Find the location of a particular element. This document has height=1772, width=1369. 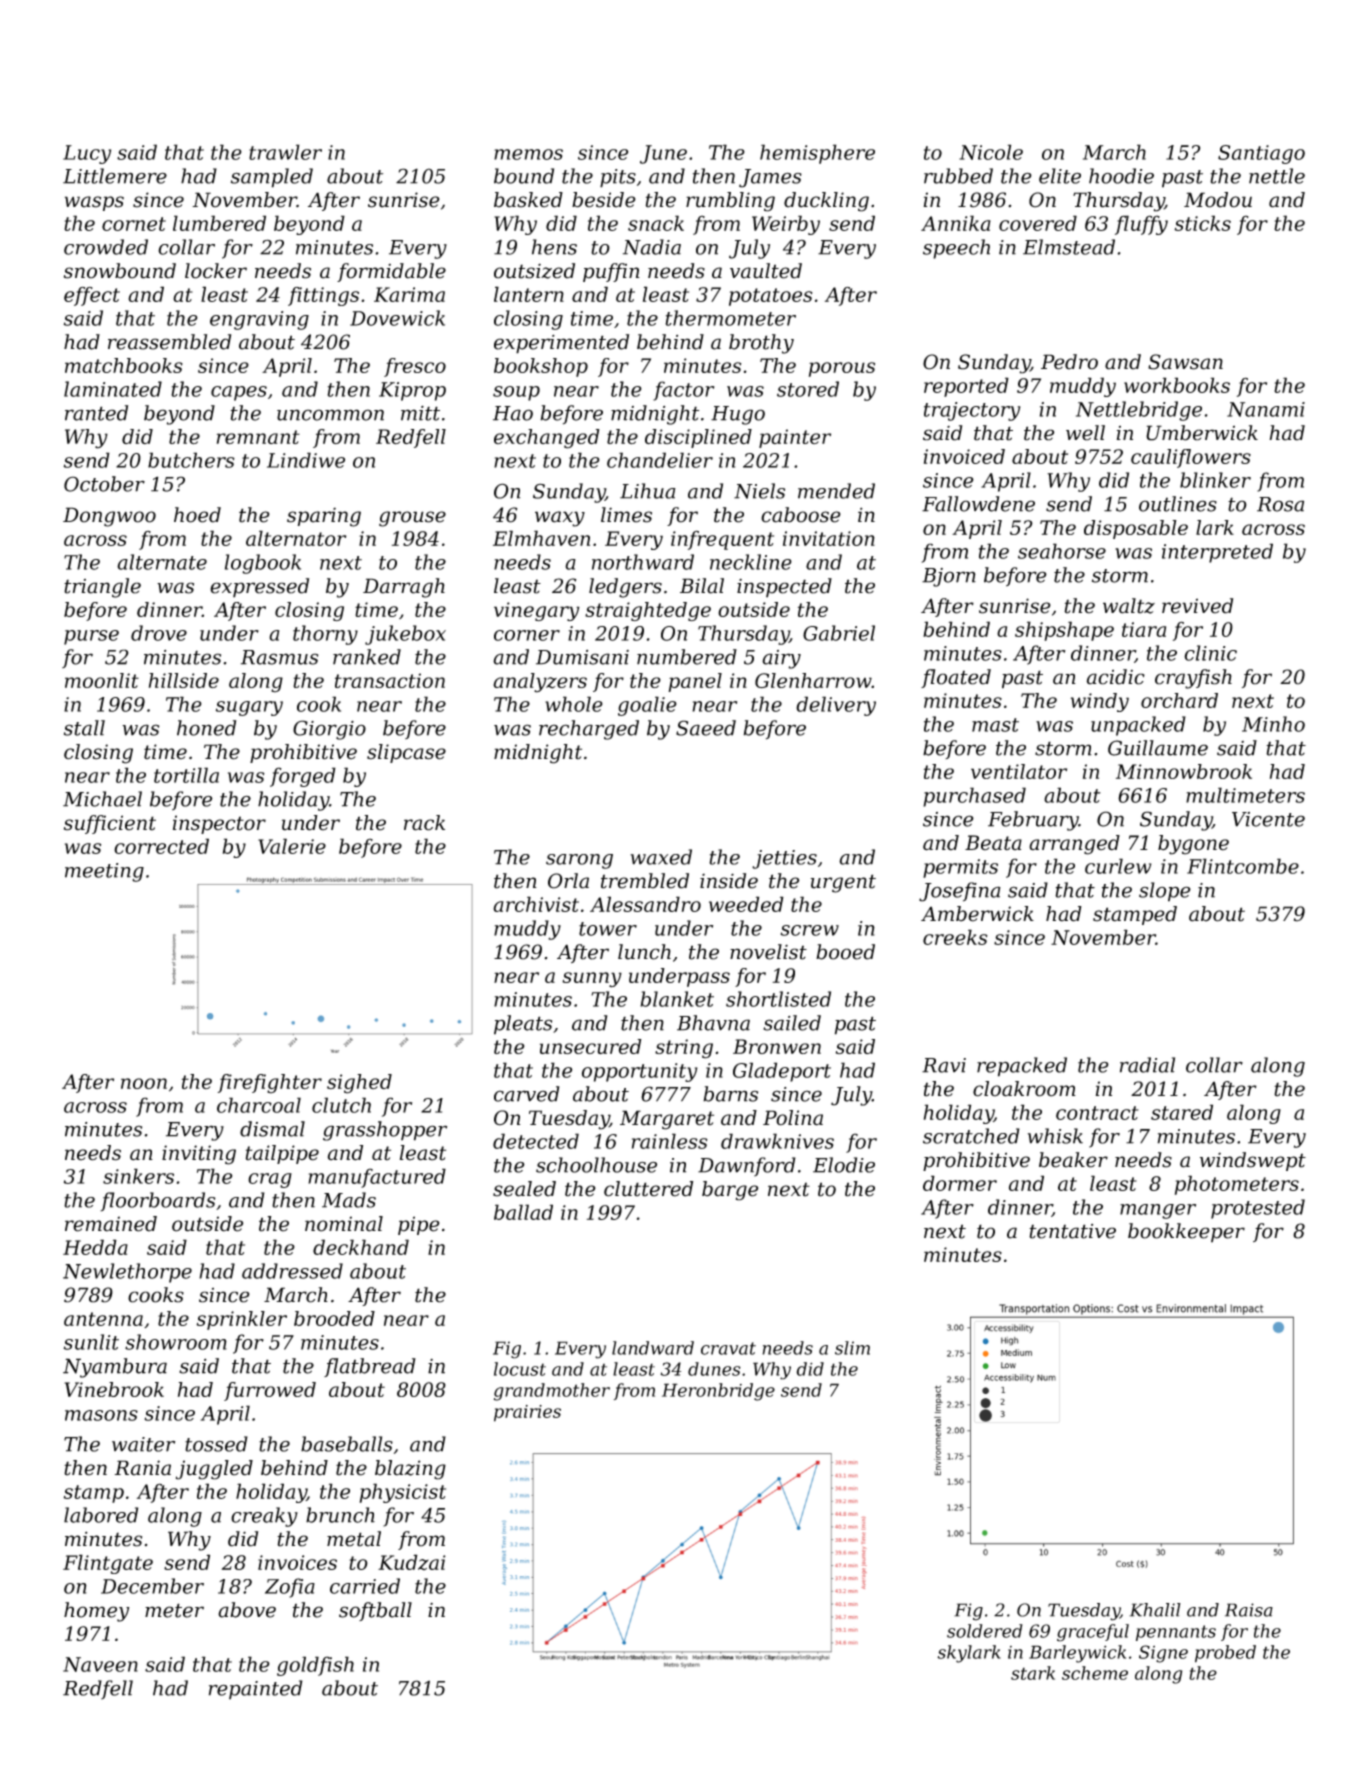

hoodie is located at coordinates (1121, 176).
